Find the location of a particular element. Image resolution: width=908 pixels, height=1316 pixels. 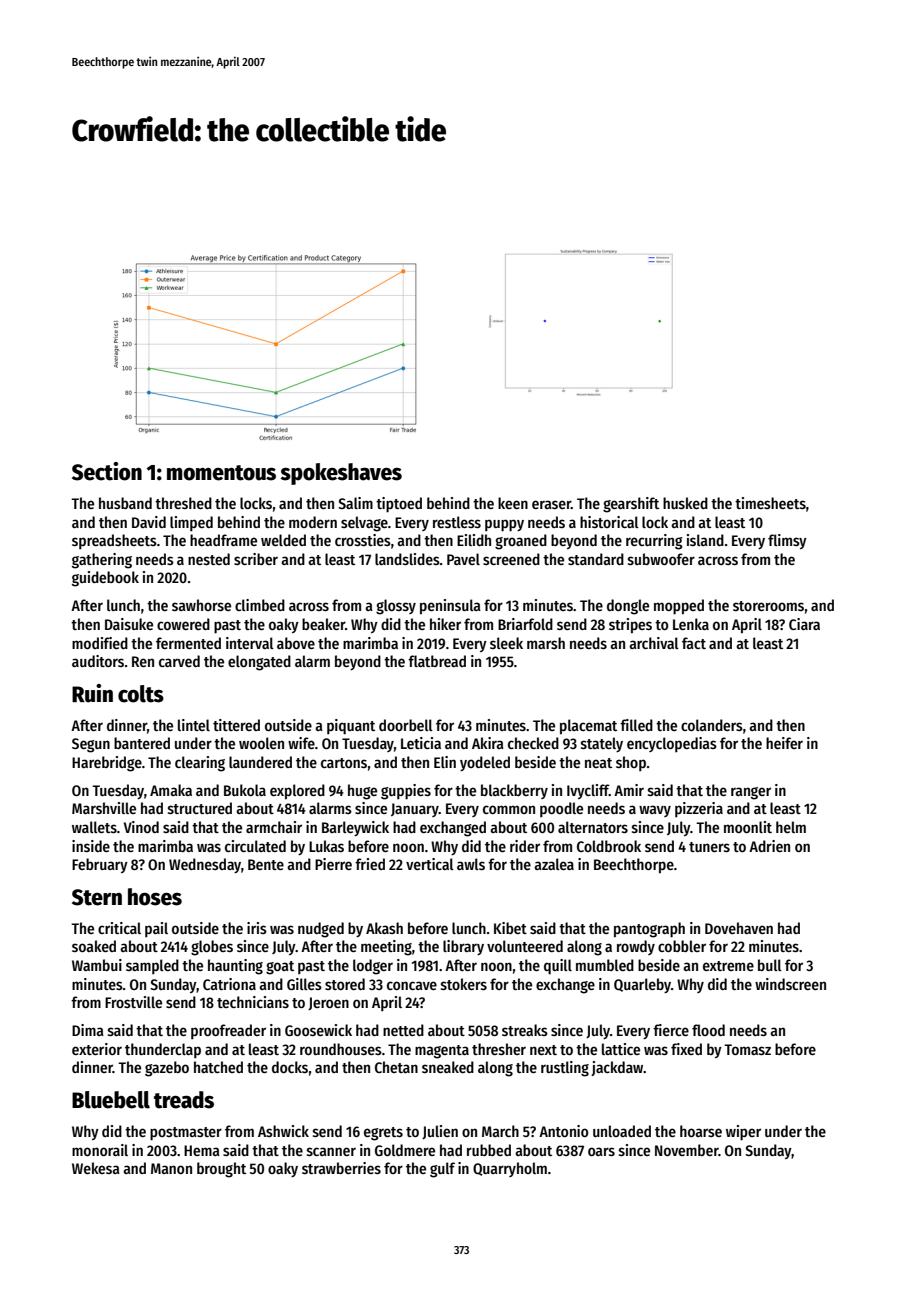

gearshift is located at coordinates (631, 505).
